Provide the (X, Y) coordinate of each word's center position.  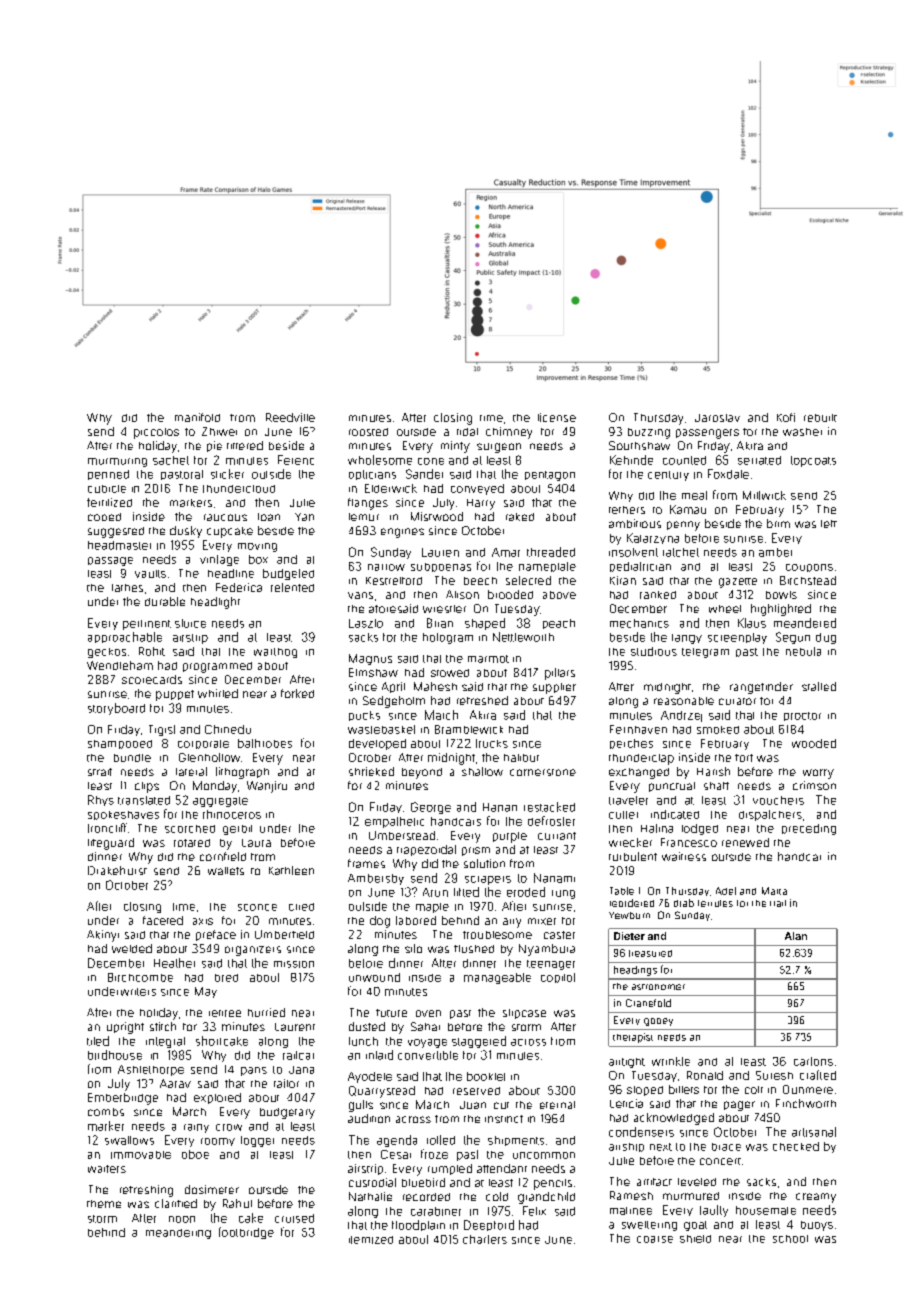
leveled (697, 1182)
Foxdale (728, 474)
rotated (192, 843)
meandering (178, 1234)
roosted (368, 432)
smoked (718, 730)
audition (369, 1118)
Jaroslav (717, 418)
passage (110, 561)
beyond (422, 773)
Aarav (175, 1083)
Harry (481, 504)
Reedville (290, 417)
